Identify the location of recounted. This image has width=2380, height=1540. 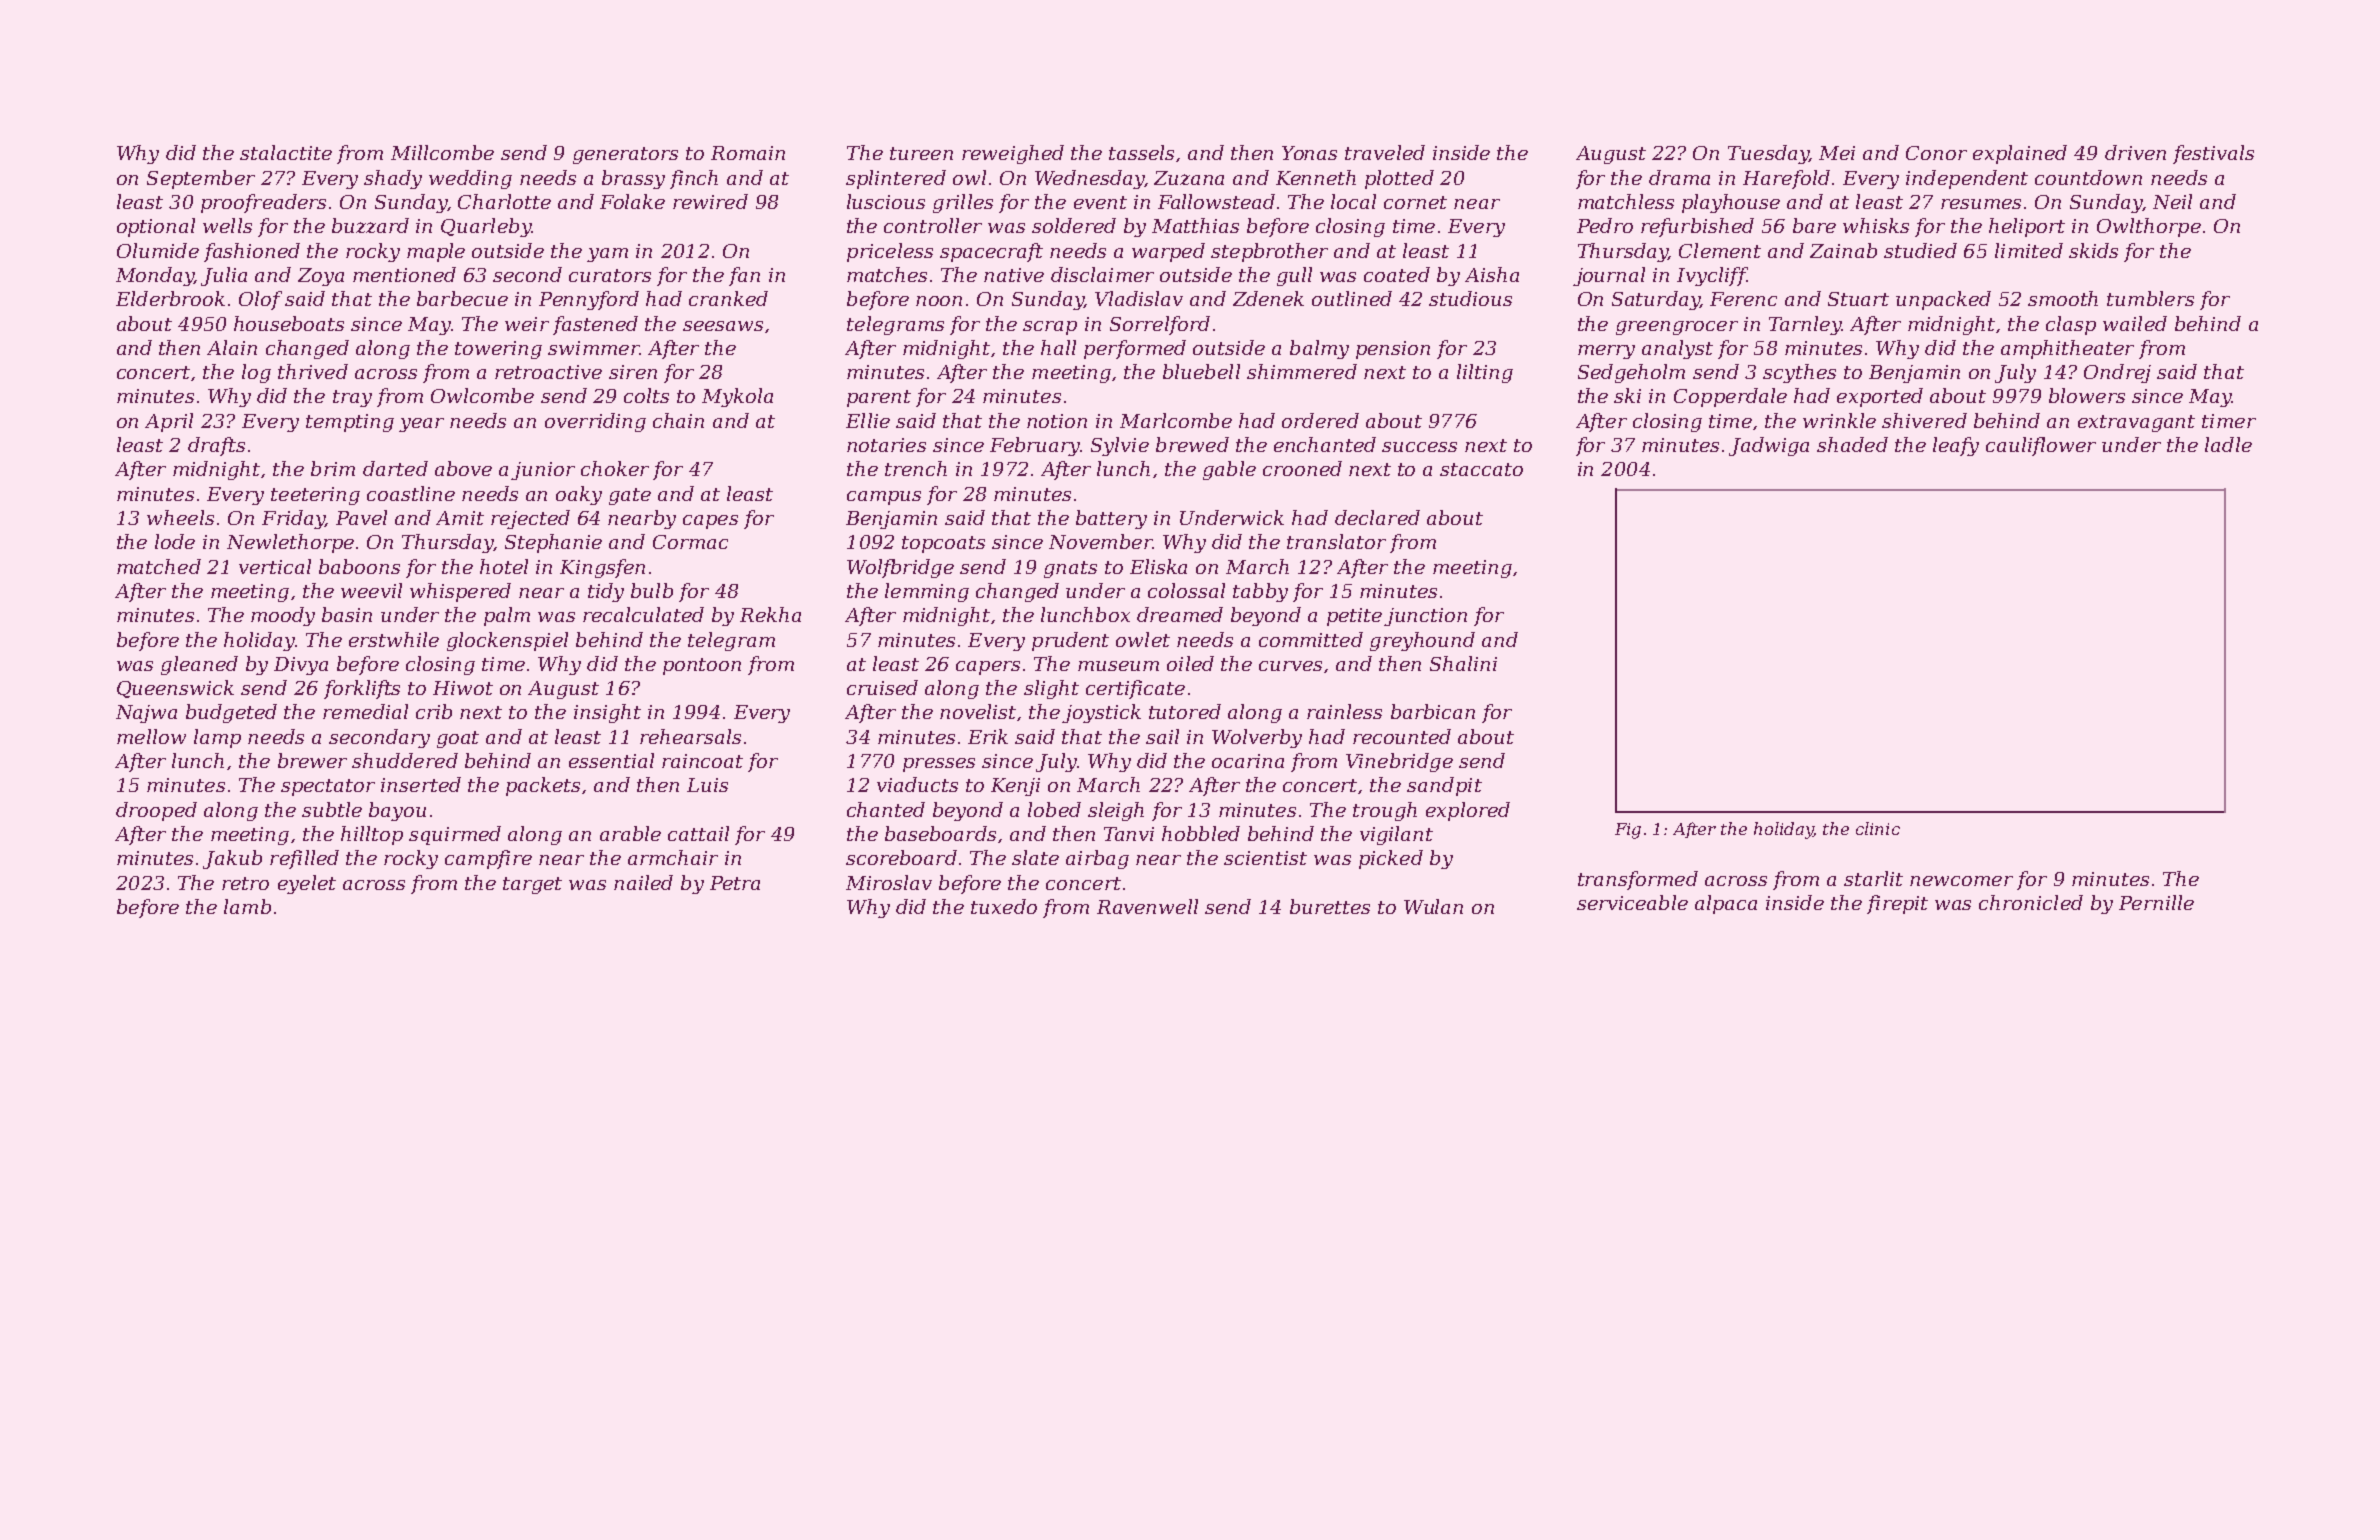
(1402, 736).
